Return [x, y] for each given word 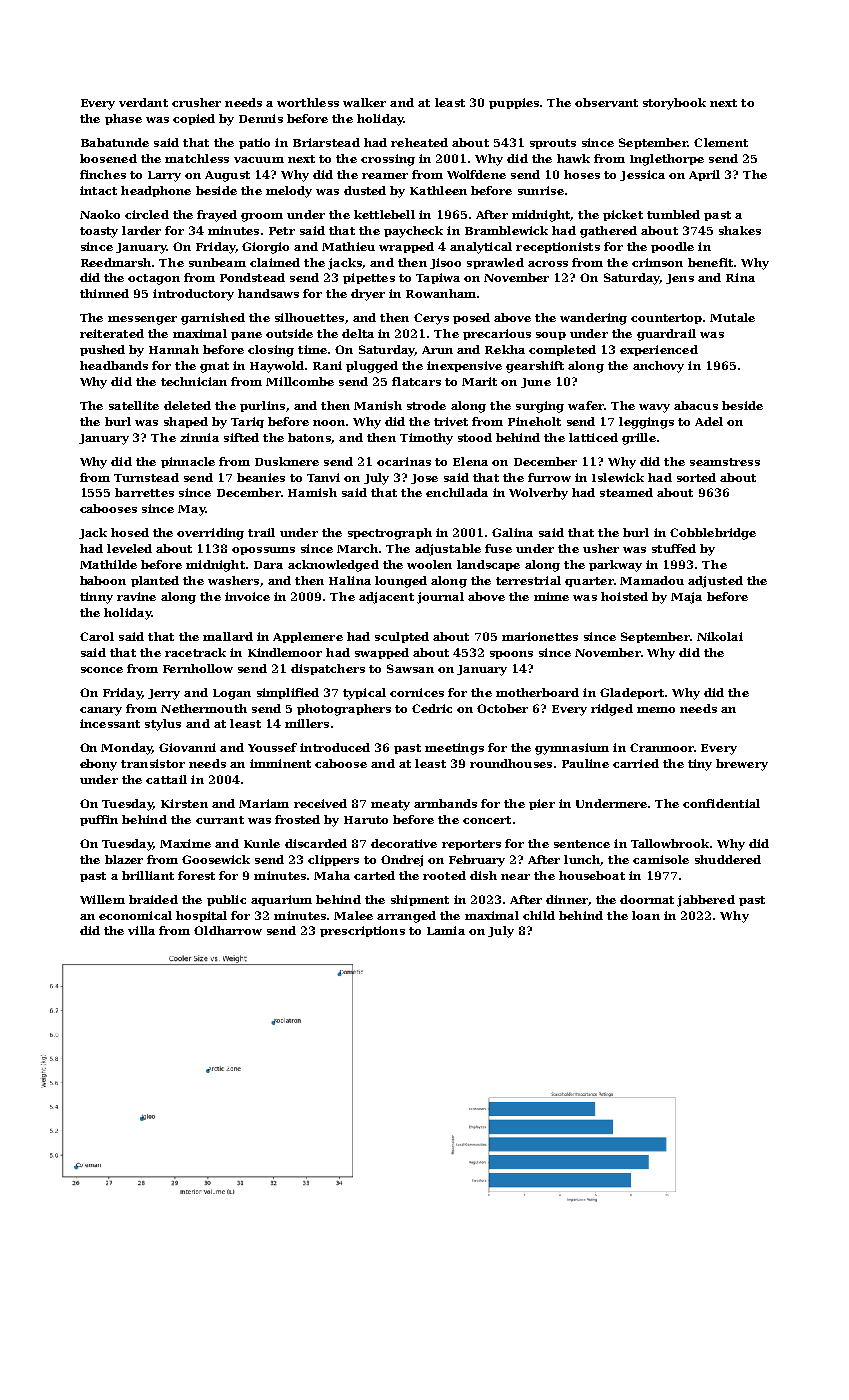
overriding [210, 534]
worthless [308, 102]
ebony [98, 765]
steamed [626, 492]
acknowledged [333, 566]
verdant [143, 102]
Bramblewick [506, 230]
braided [153, 899]
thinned [104, 293]
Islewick [618, 477]
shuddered [728, 859]
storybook [674, 104]
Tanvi [323, 477]
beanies [261, 477]
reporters [471, 845]
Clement [721, 142]
